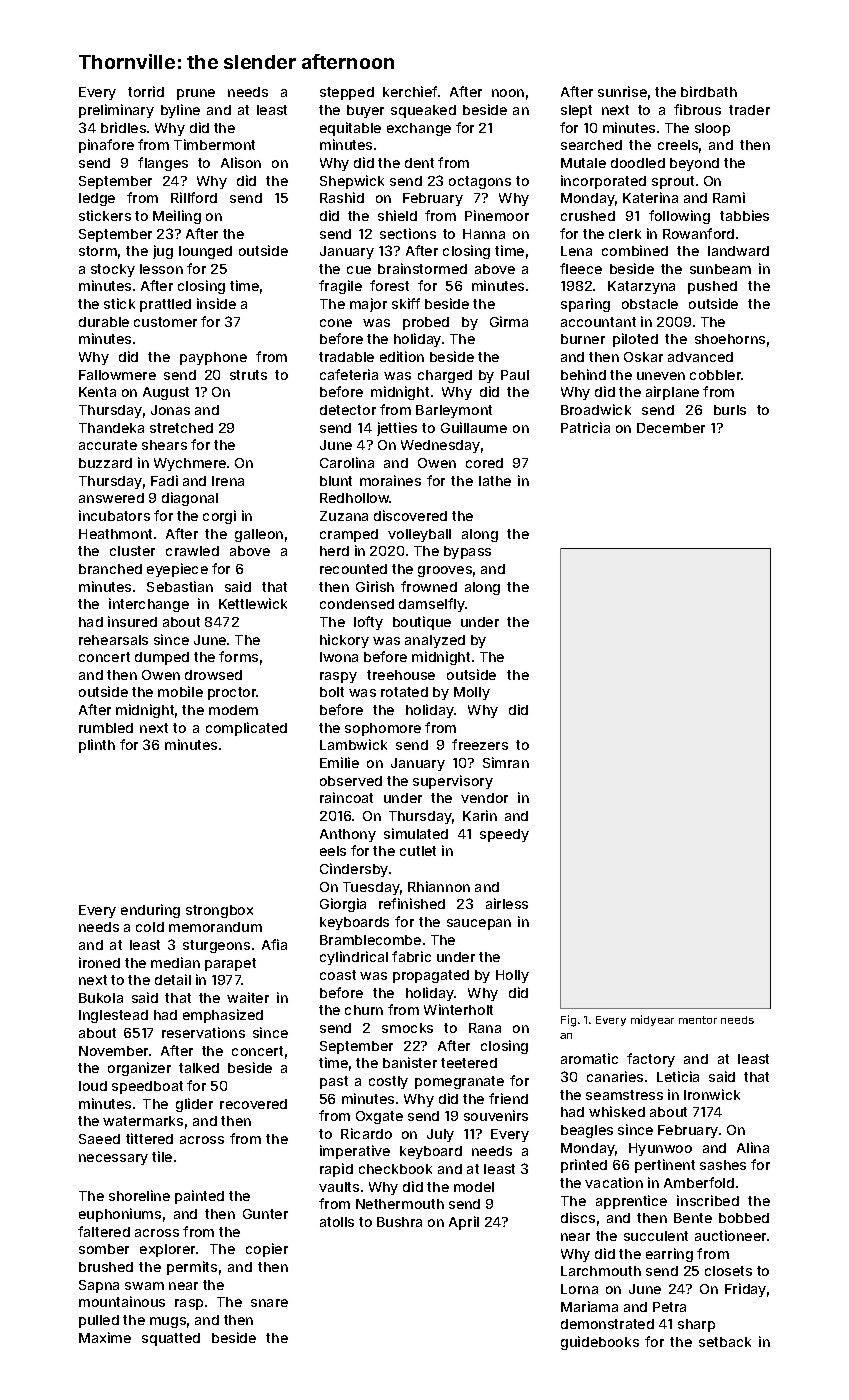 The image size is (849, 1400). What do you see at coordinates (246, 729) in the screenshot?
I see `complicated` at bounding box center [246, 729].
